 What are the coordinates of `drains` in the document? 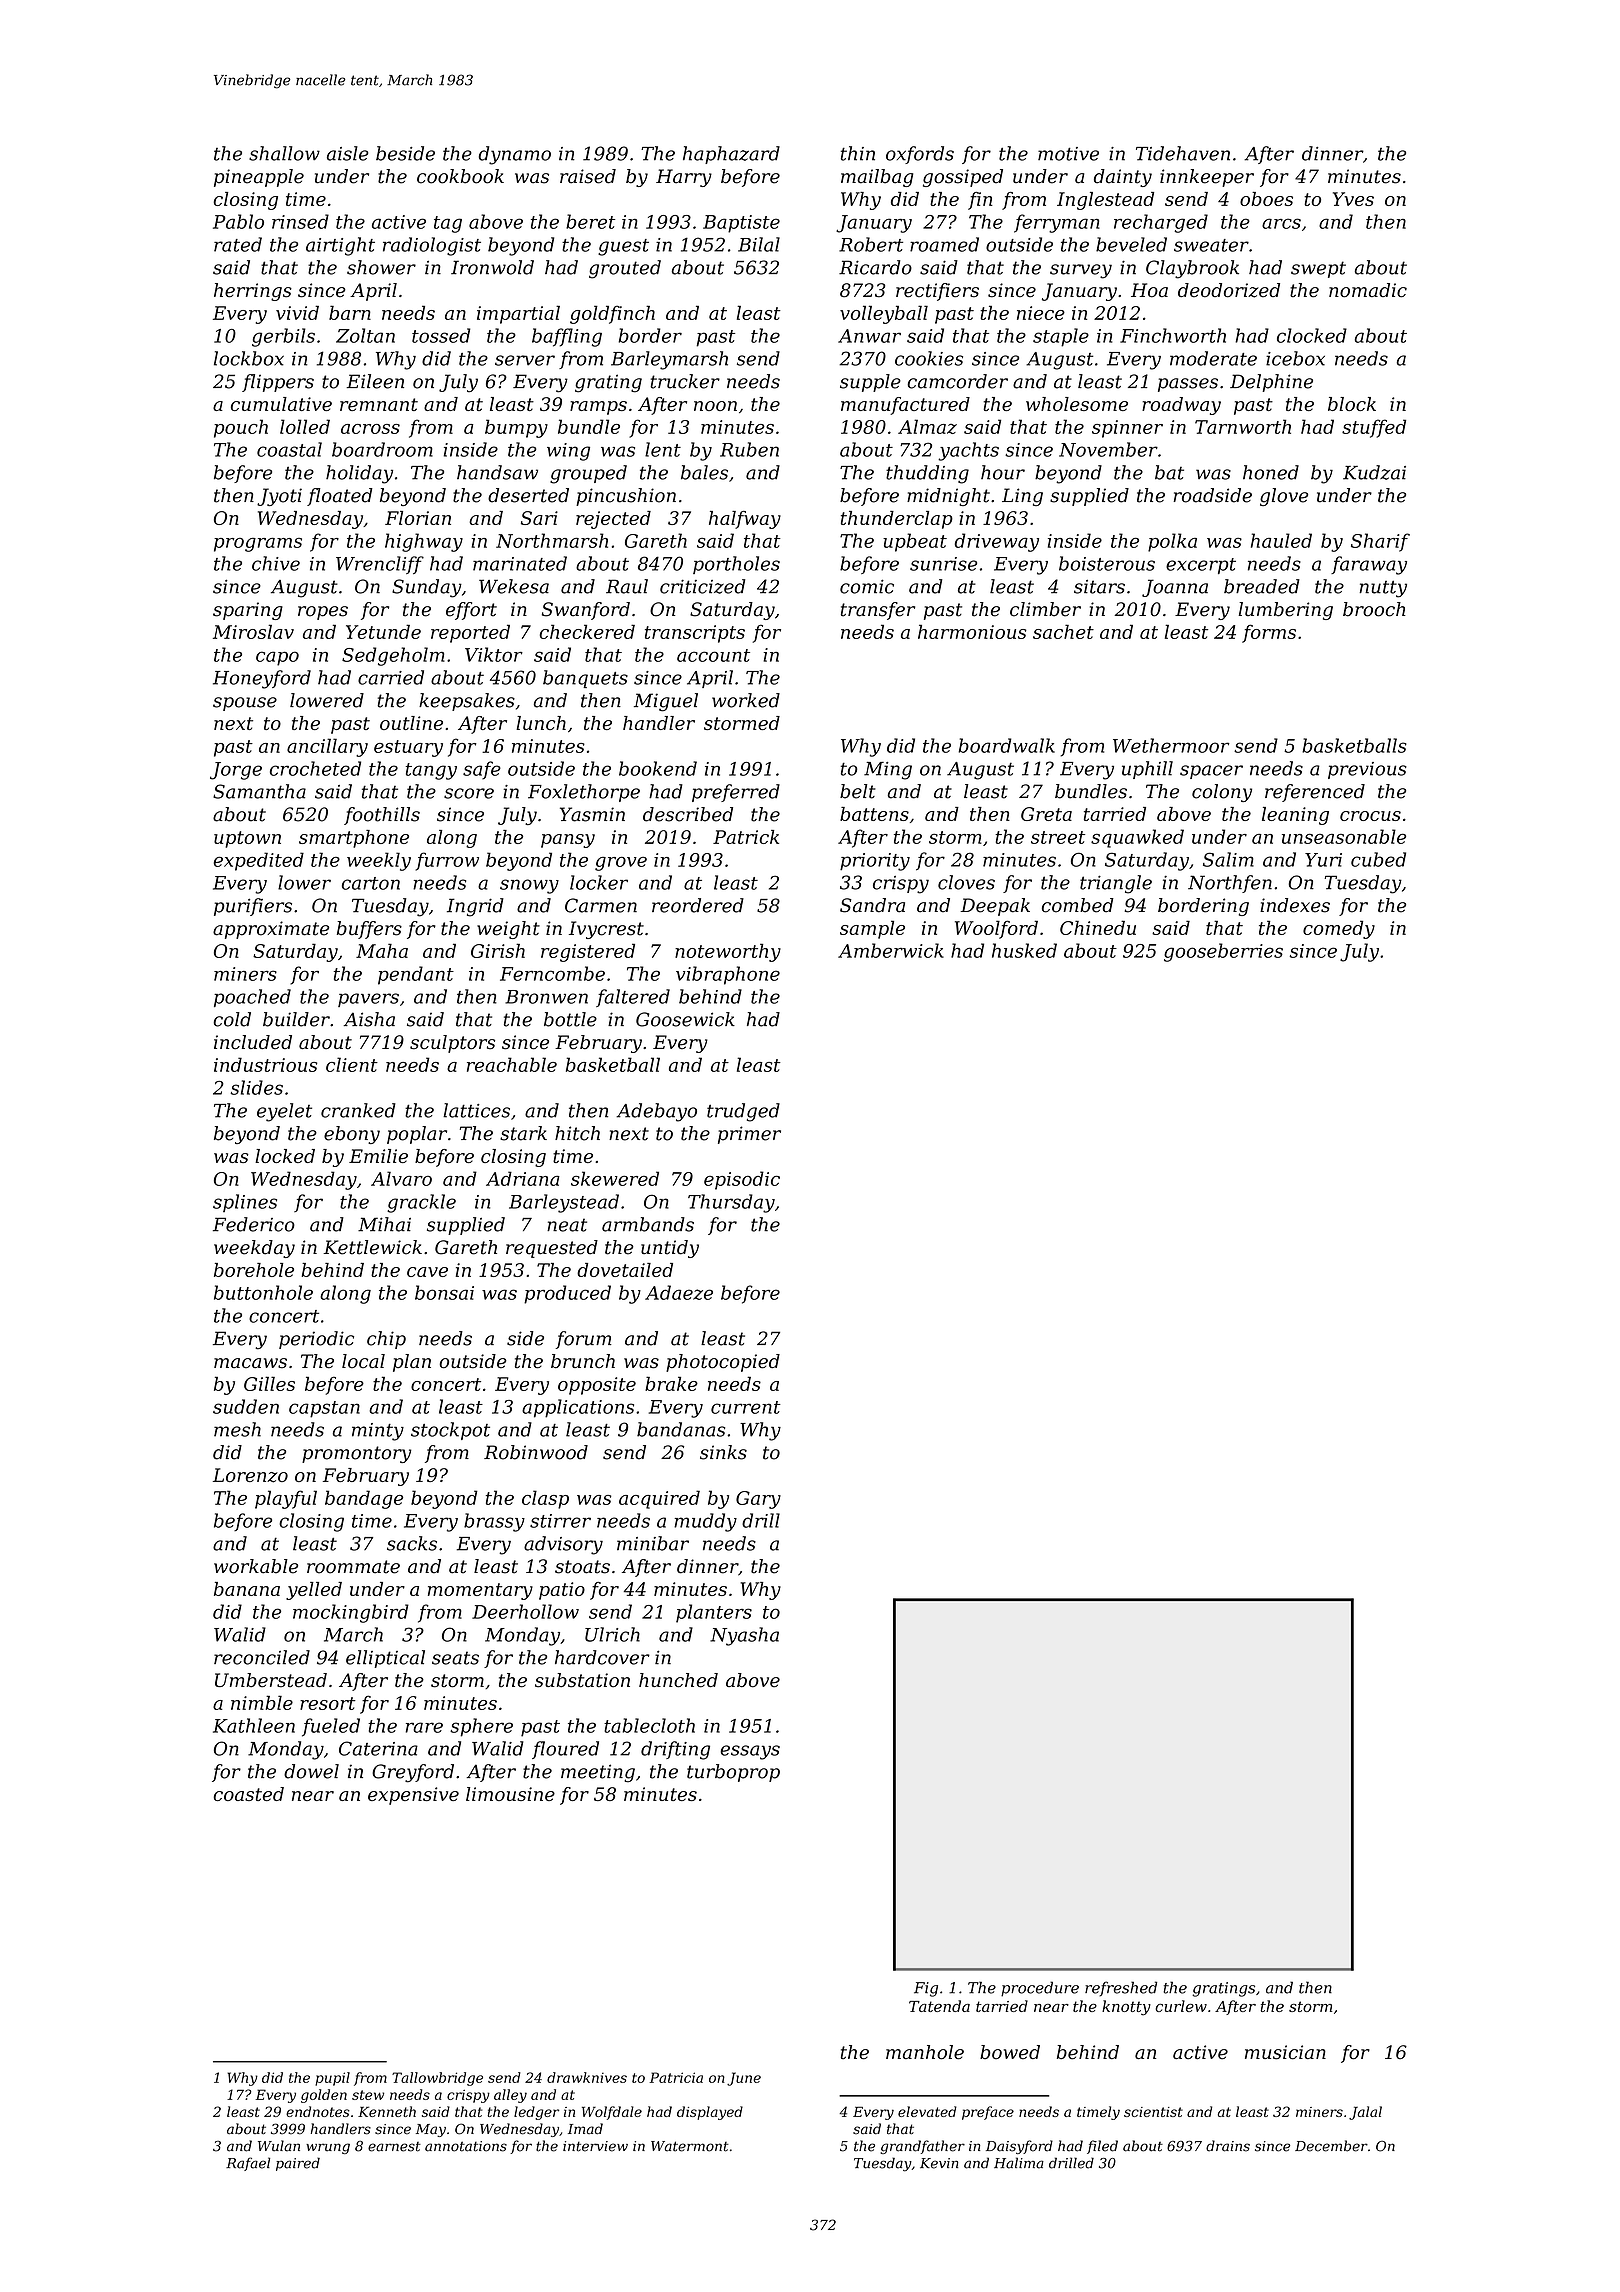 It's located at (1228, 2146).
